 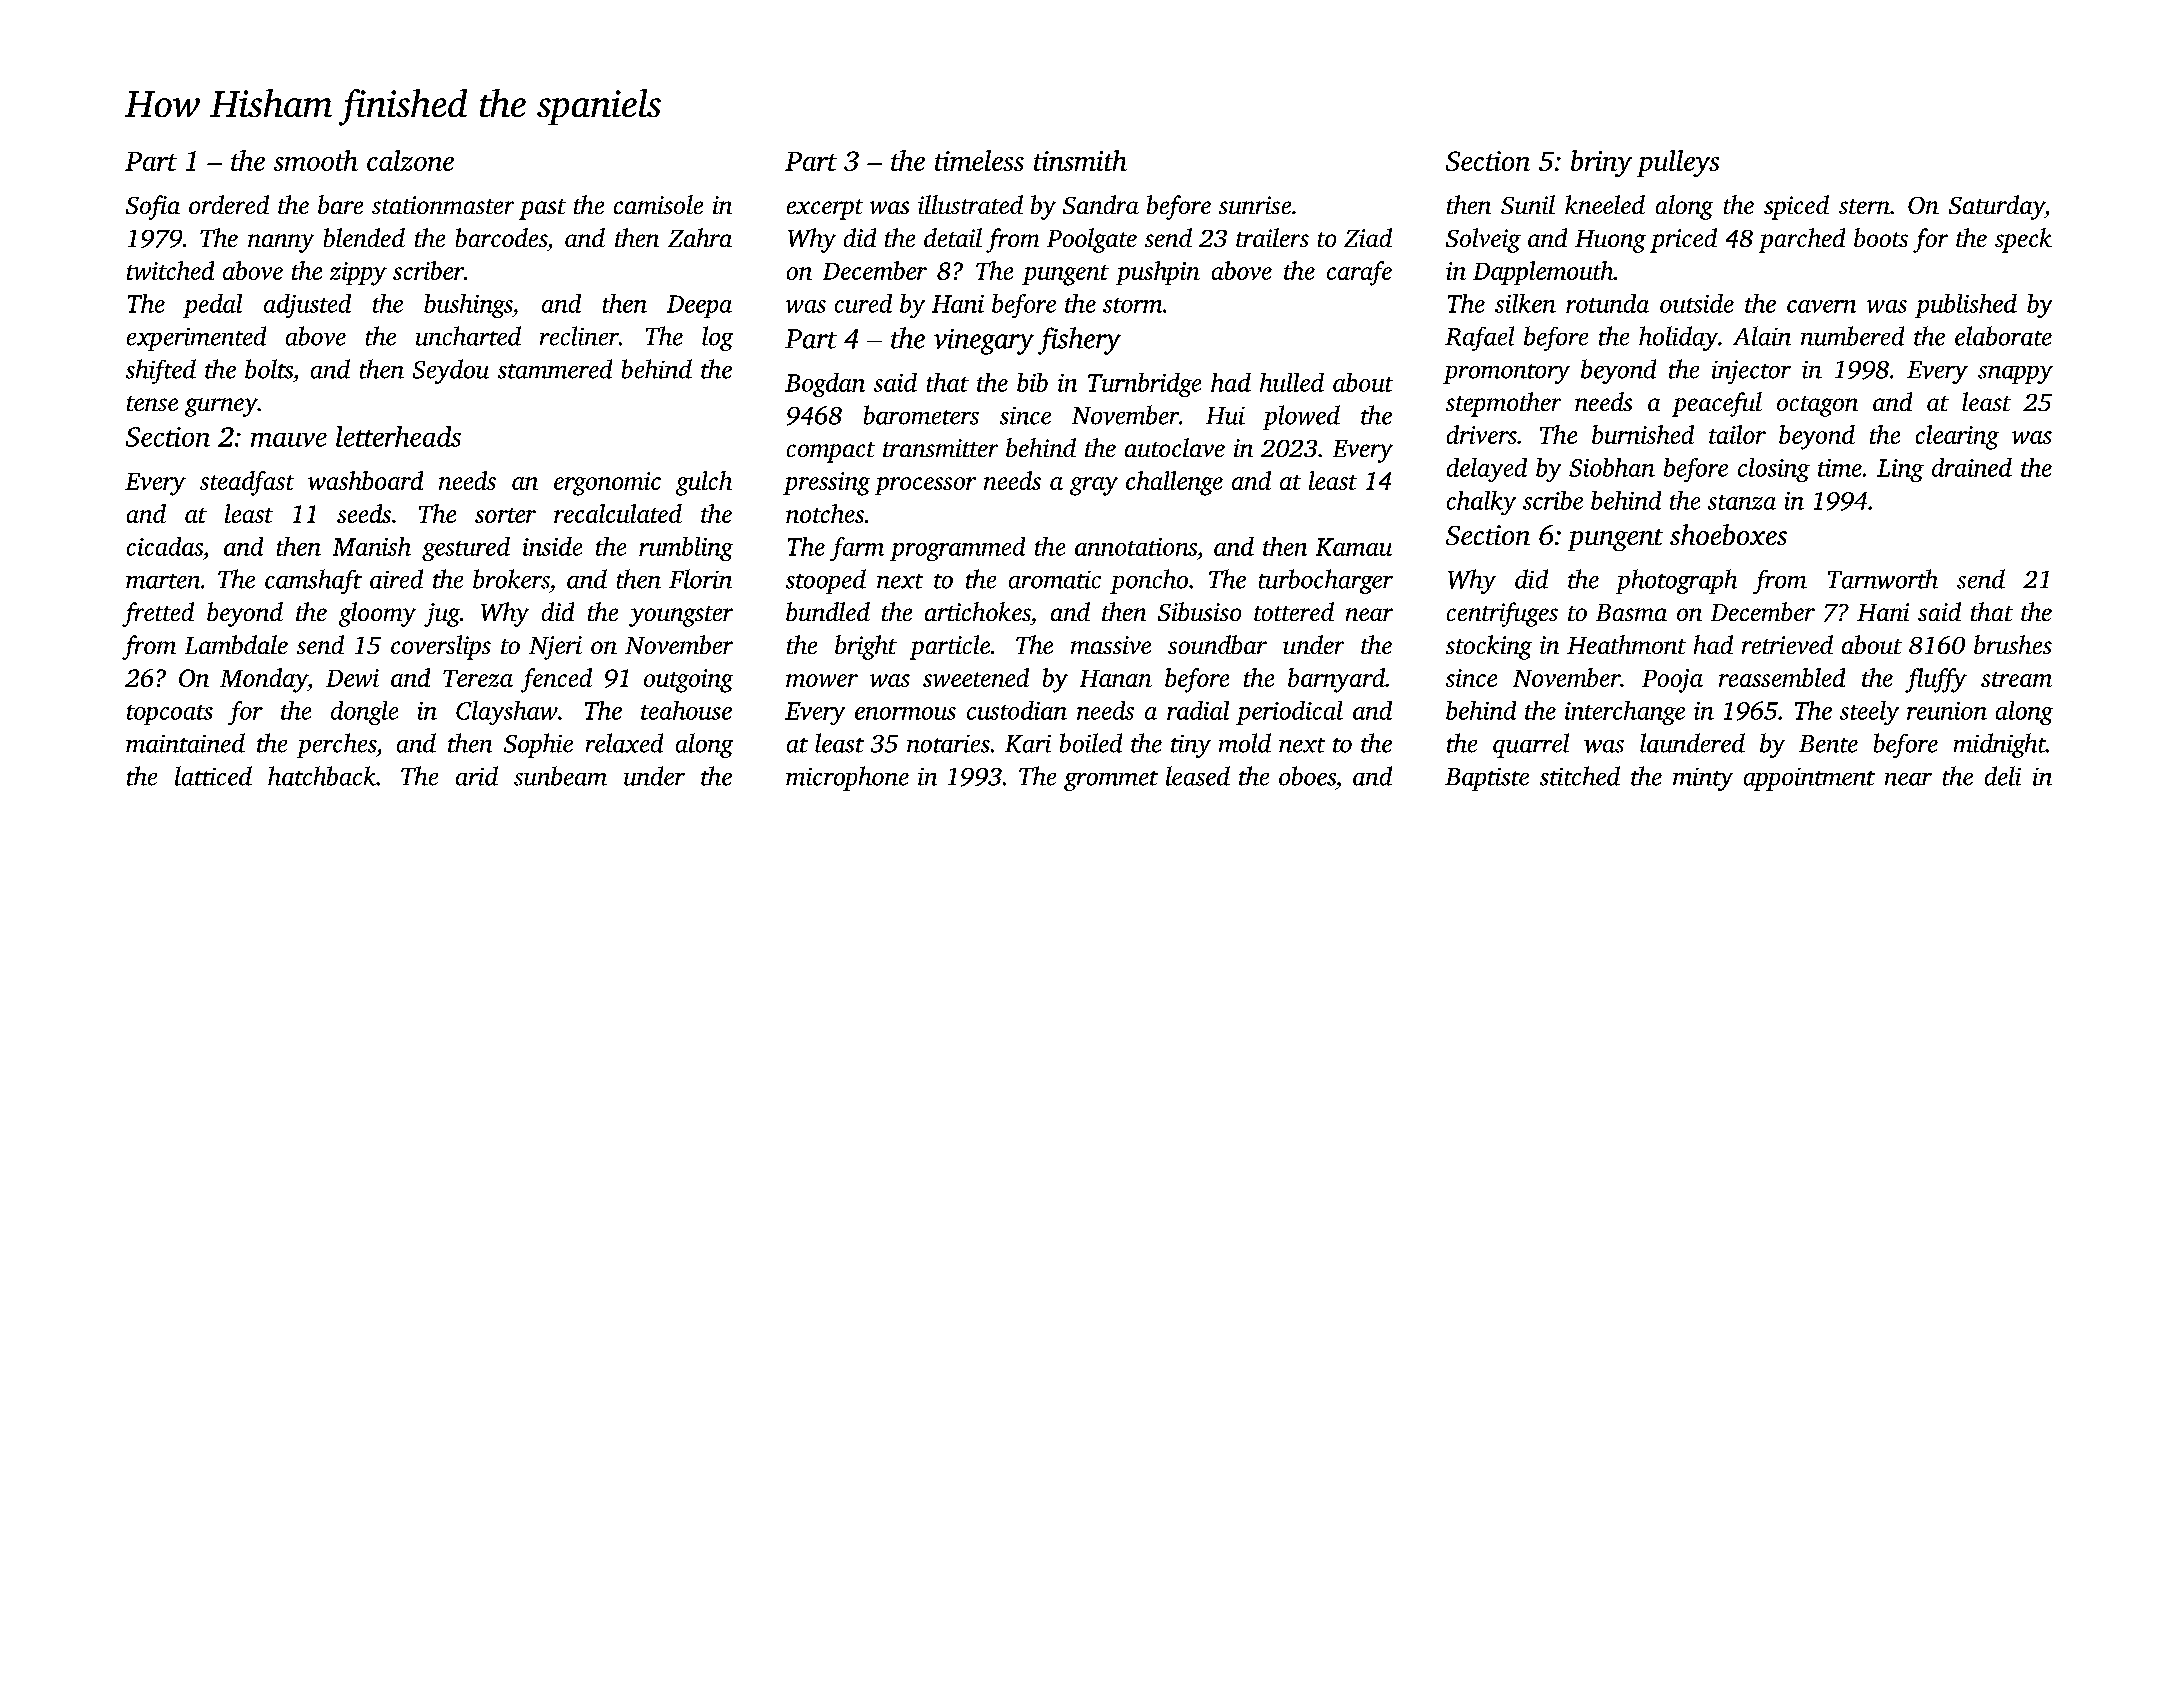 What do you see at coordinates (410, 160) in the image?
I see `calzone` at bounding box center [410, 160].
